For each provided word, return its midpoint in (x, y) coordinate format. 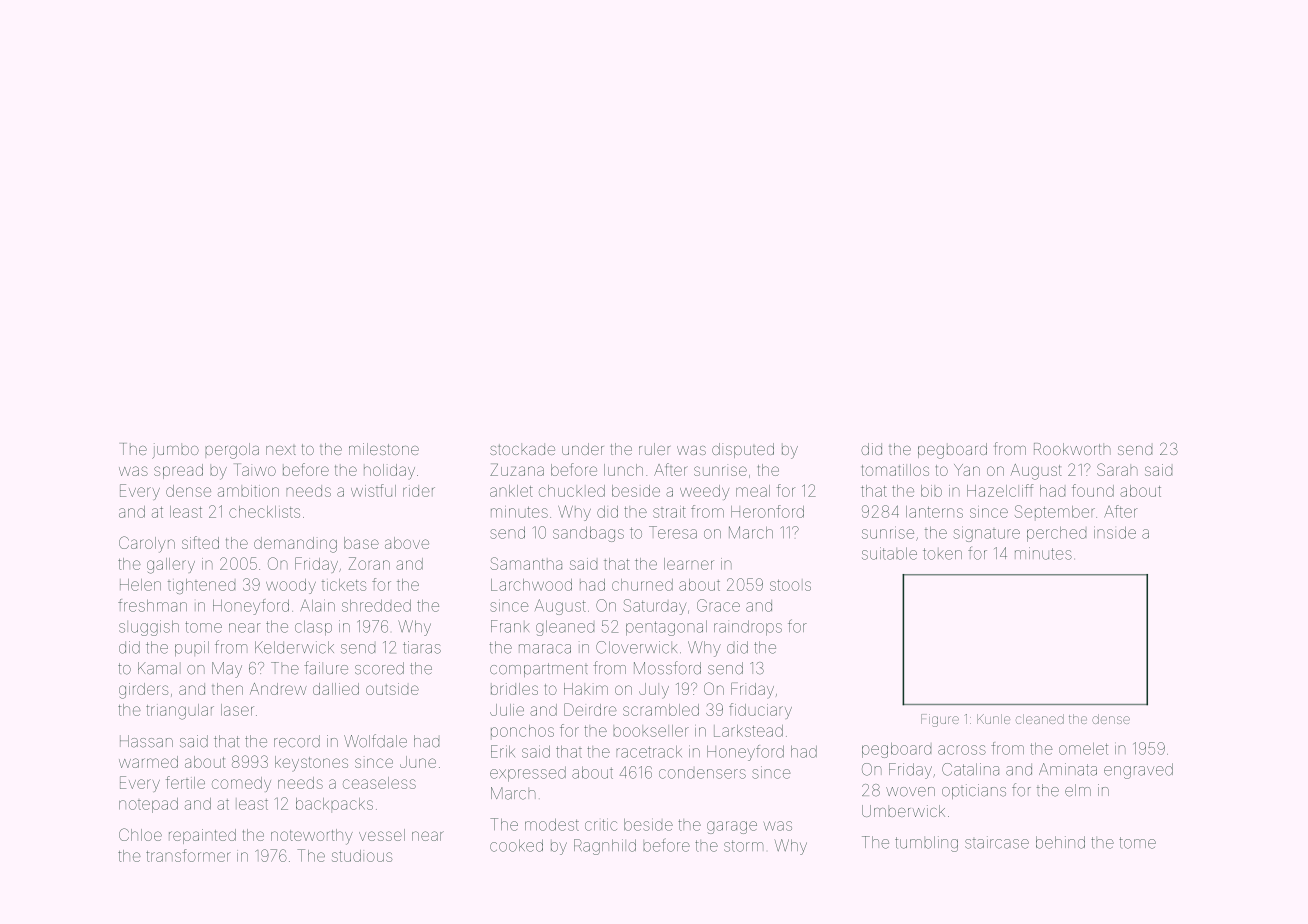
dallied (336, 689)
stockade (522, 449)
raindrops (748, 628)
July (654, 691)
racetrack (649, 752)
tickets (344, 585)
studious (362, 856)
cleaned (1040, 719)
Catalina (970, 769)
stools (790, 585)
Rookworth (1072, 449)
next (281, 450)
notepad (148, 805)
